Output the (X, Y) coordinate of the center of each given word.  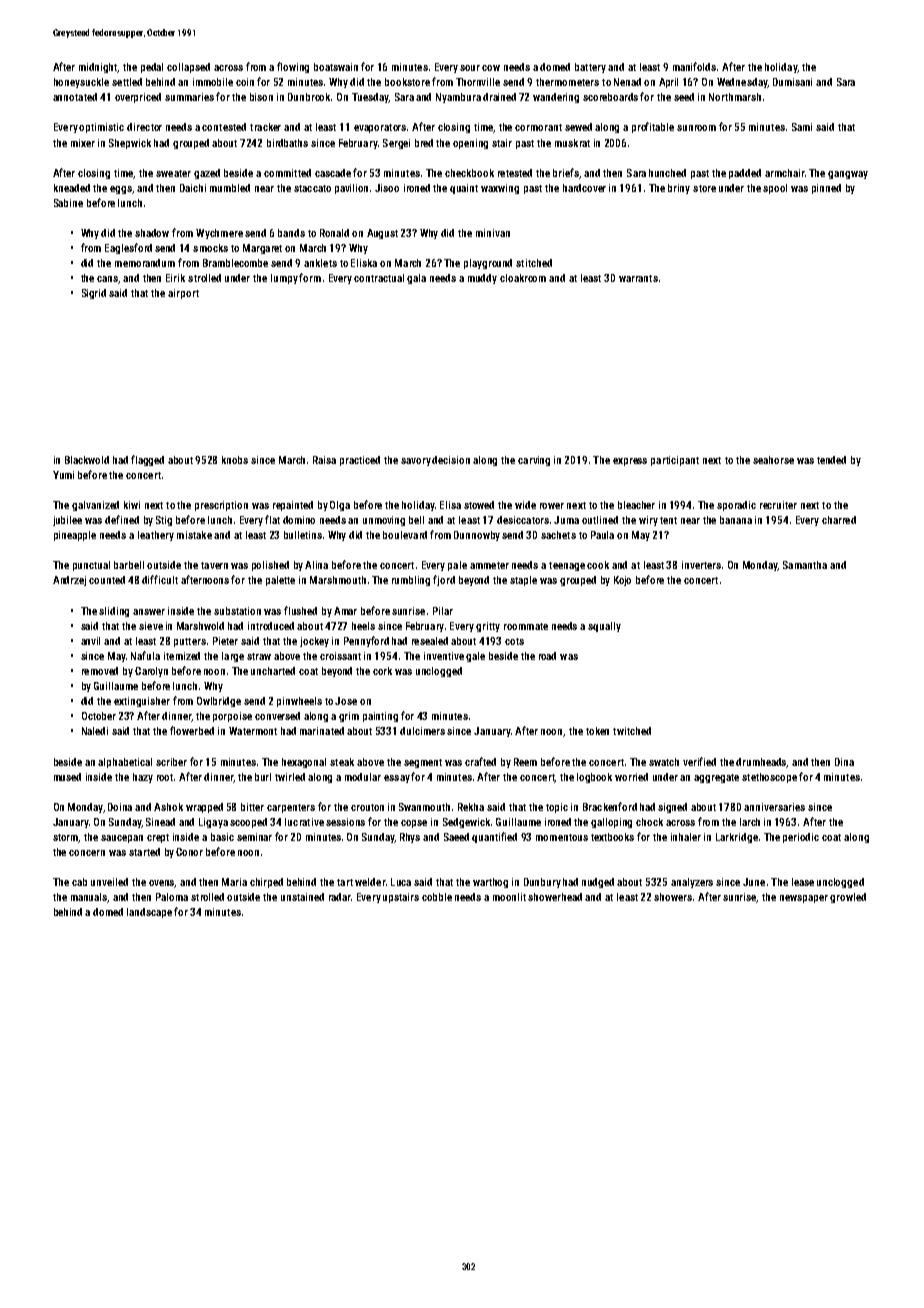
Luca (401, 882)
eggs (121, 190)
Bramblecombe (235, 263)
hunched (667, 173)
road (547, 656)
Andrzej (69, 581)
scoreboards (610, 97)
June (754, 882)
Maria (234, 882)
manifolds (694, 66)
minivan (493, 233)
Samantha (805, 565)
